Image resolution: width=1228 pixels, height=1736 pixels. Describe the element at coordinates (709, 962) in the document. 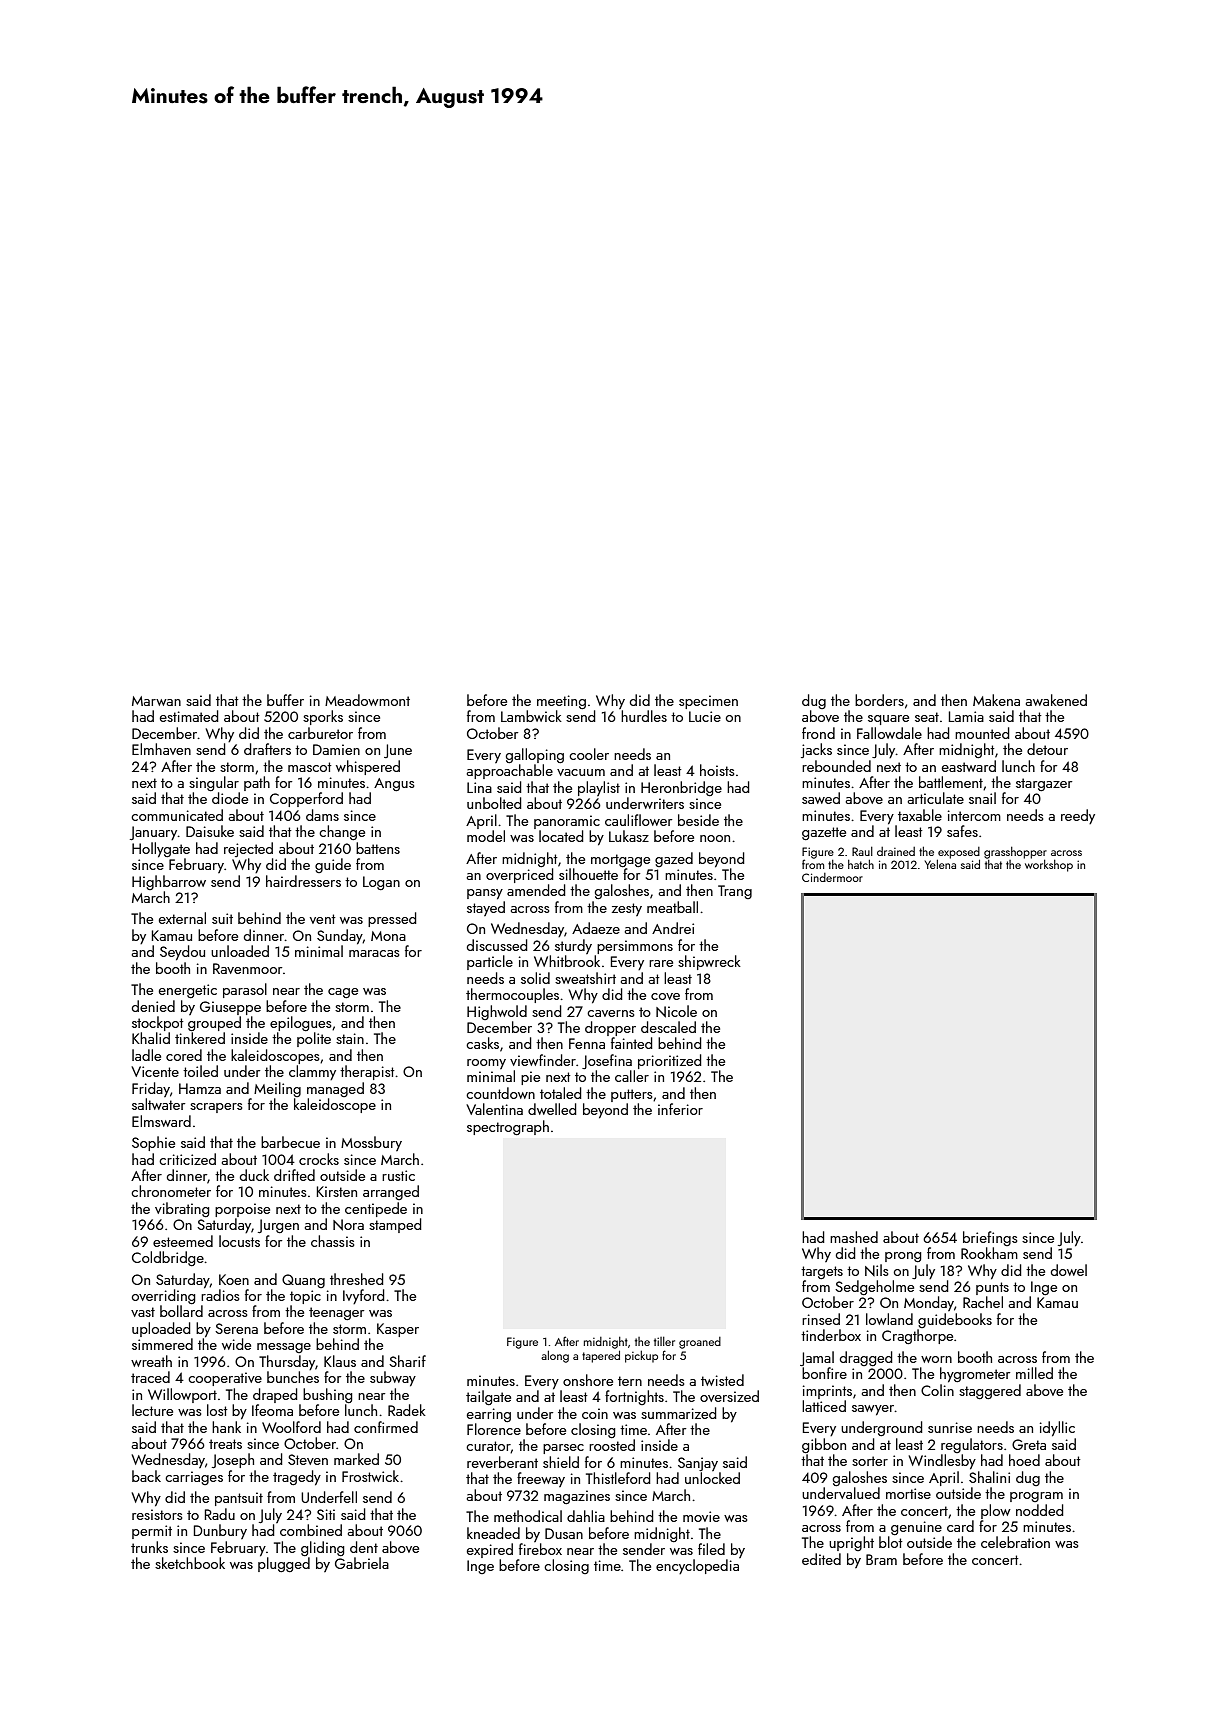

I see `shipwreck` at that location.
